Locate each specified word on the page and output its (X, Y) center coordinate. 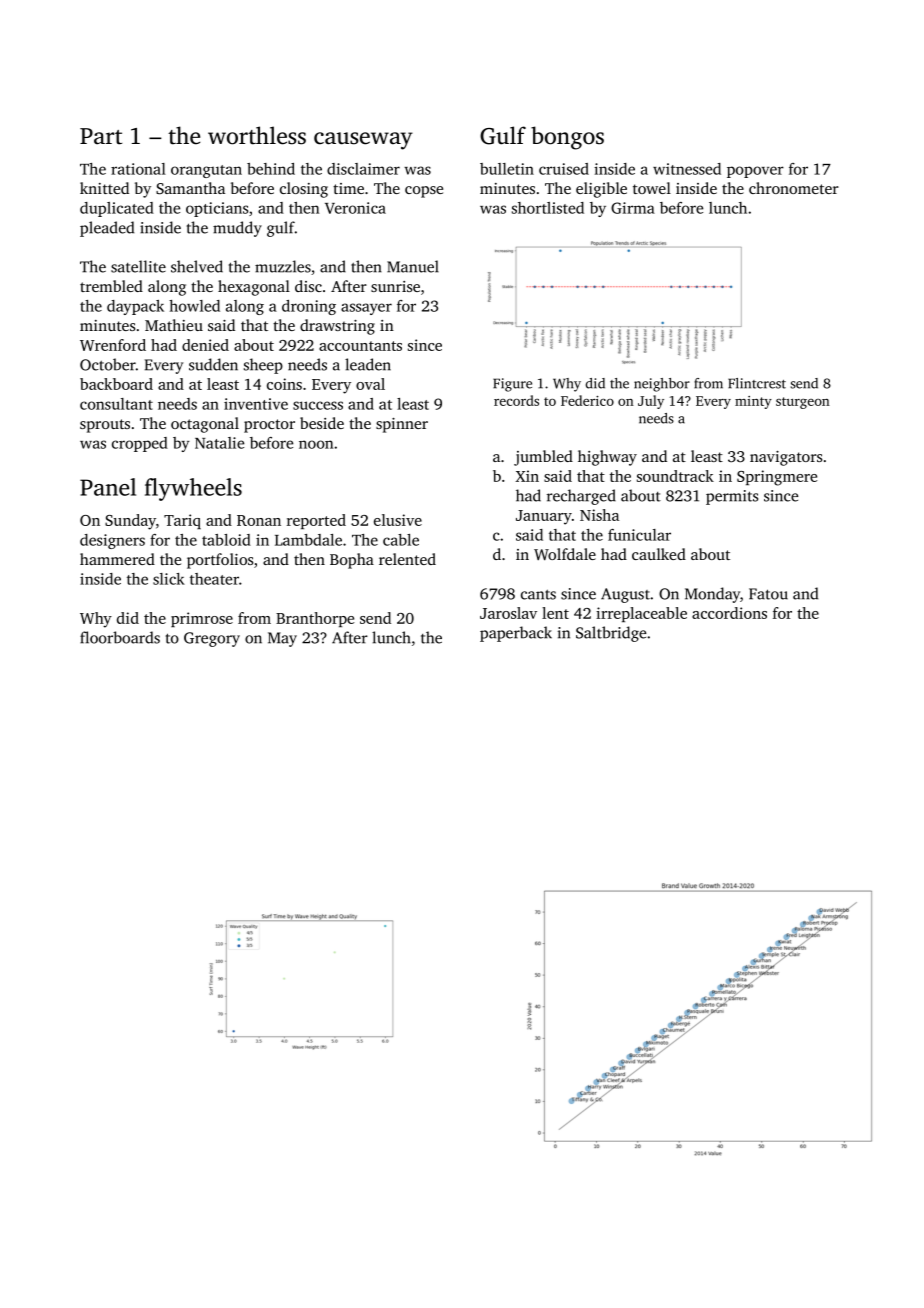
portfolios (220, 561)
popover (755, 172)
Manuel (413, 266)
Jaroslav (508, 613)
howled (194, 306)
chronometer (794, 188)
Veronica (355, 208)
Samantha (190, 188)
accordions (729, 613)
